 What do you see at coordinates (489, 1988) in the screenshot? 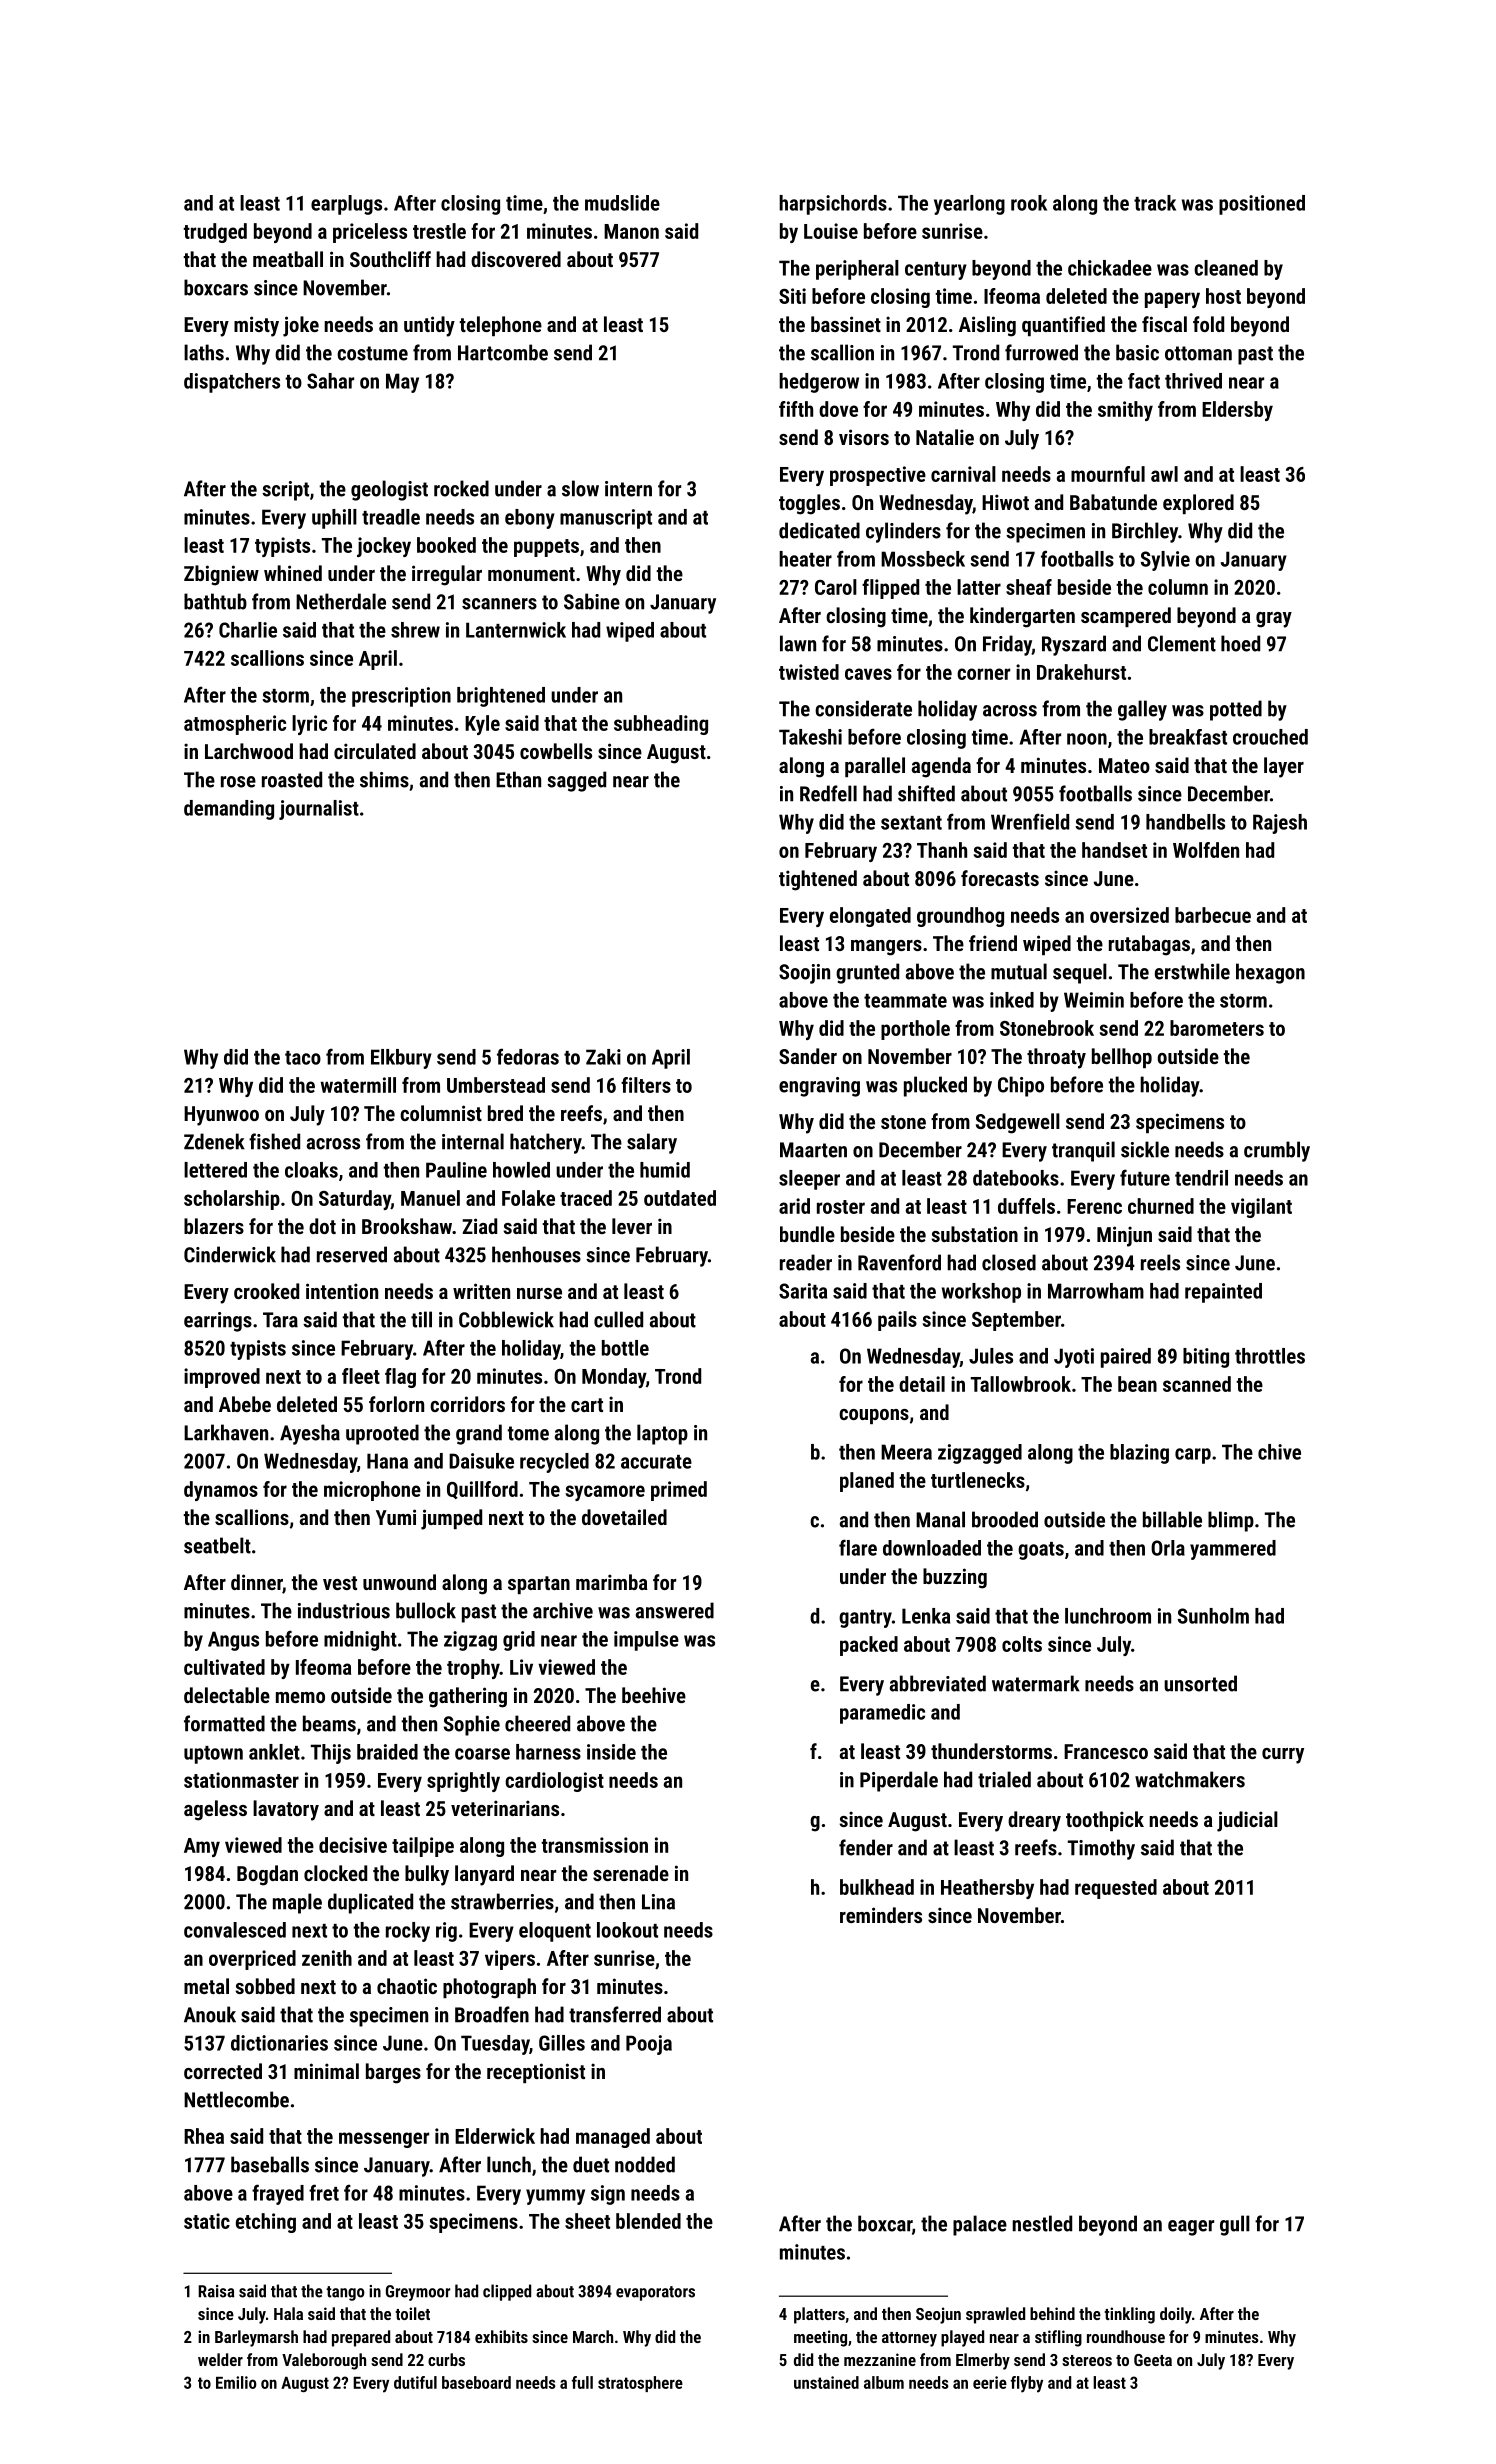
I see `photograph` at bounding box center [489, 1988].
